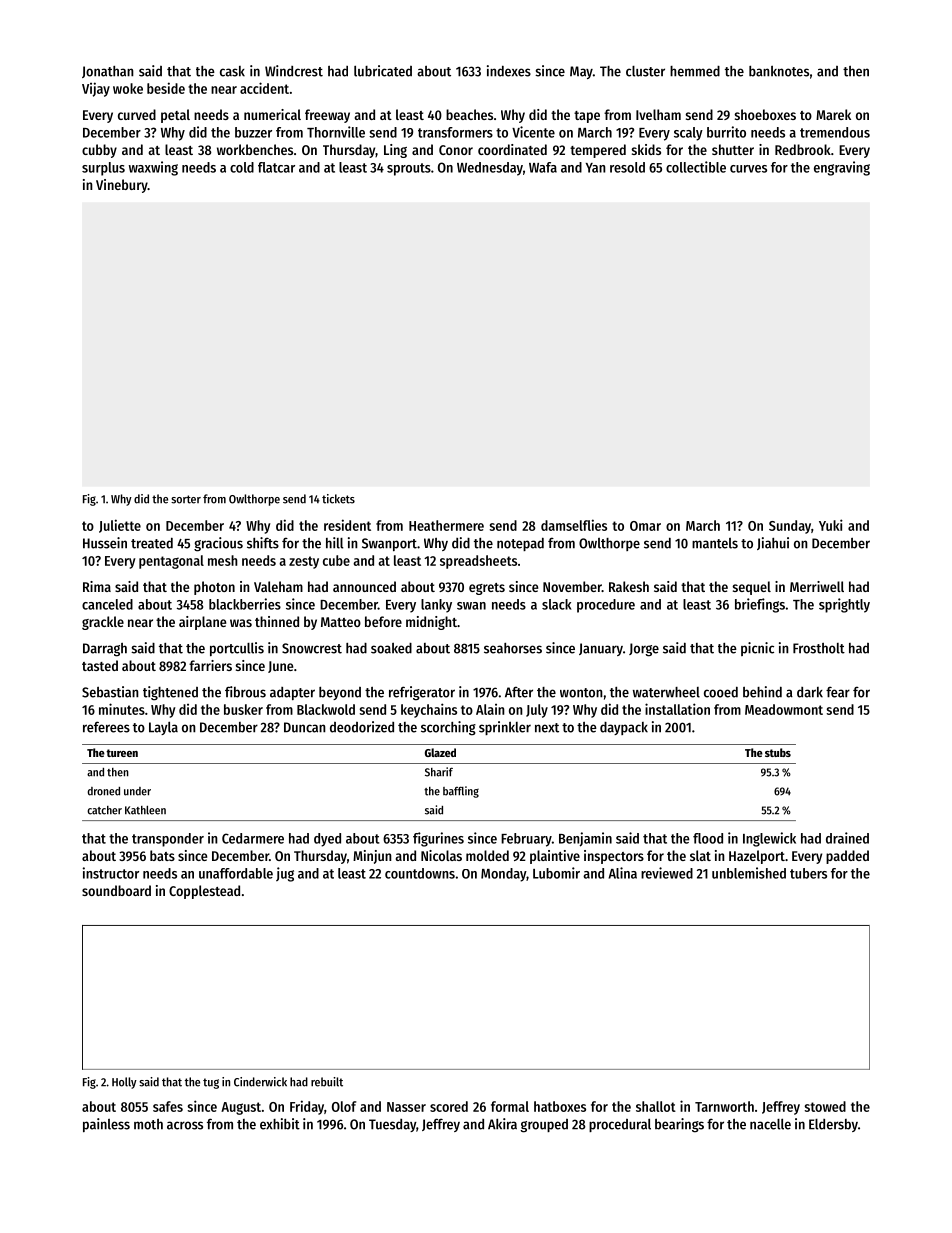 Image resolution: width=952 pixels, height=1233 pixels. I want to click on Friday, so click(307, 1107).
